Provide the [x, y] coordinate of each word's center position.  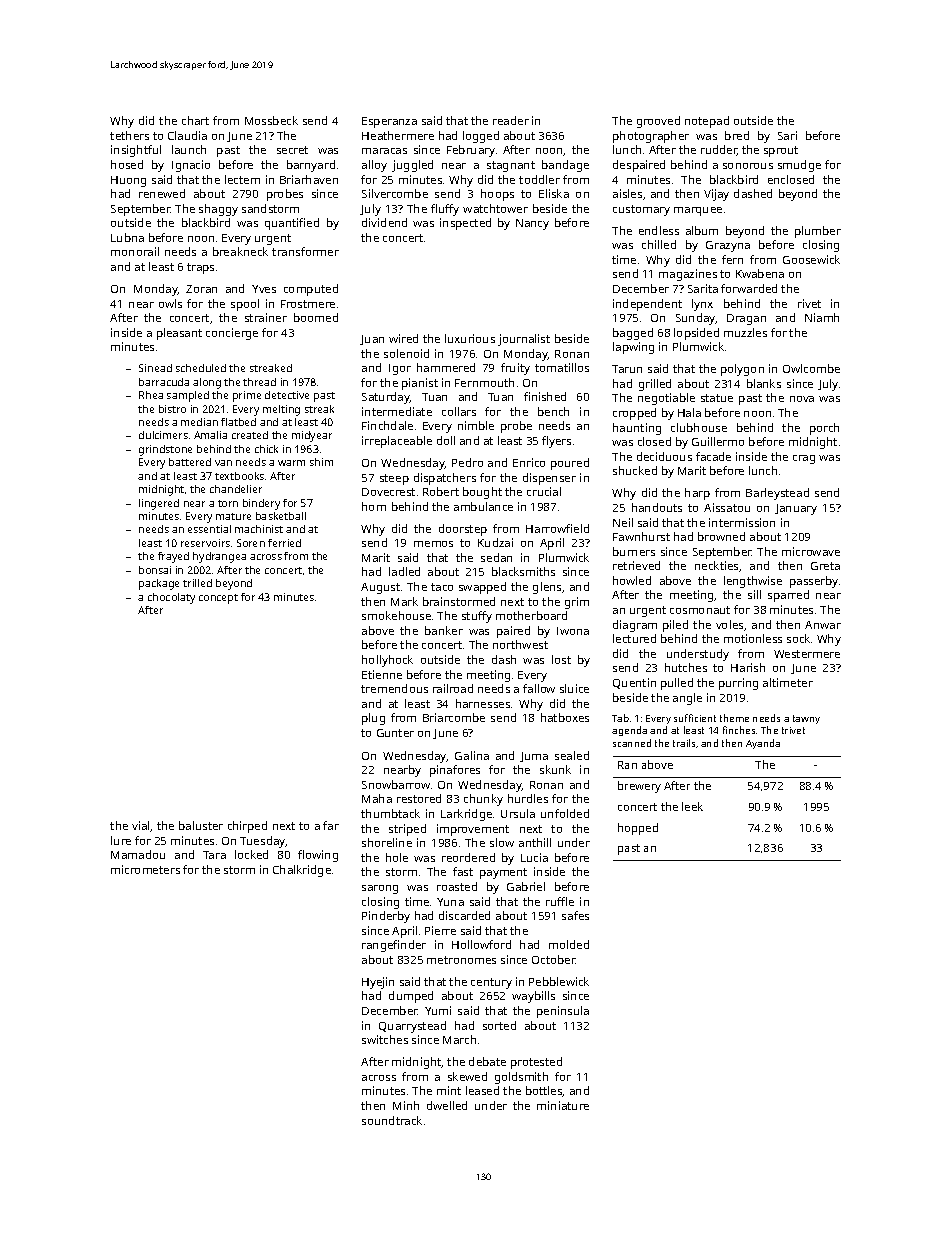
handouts [657, 507]
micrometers [145, 869]
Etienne [382, 674]
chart [195, 120]
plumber [818, 232]
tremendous [394, 688]
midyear [312, 436]
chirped [247, 827]
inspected [465, 224]
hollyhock [387, 661]
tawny [806, 719]
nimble [476, 425]
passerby [814, 582]
